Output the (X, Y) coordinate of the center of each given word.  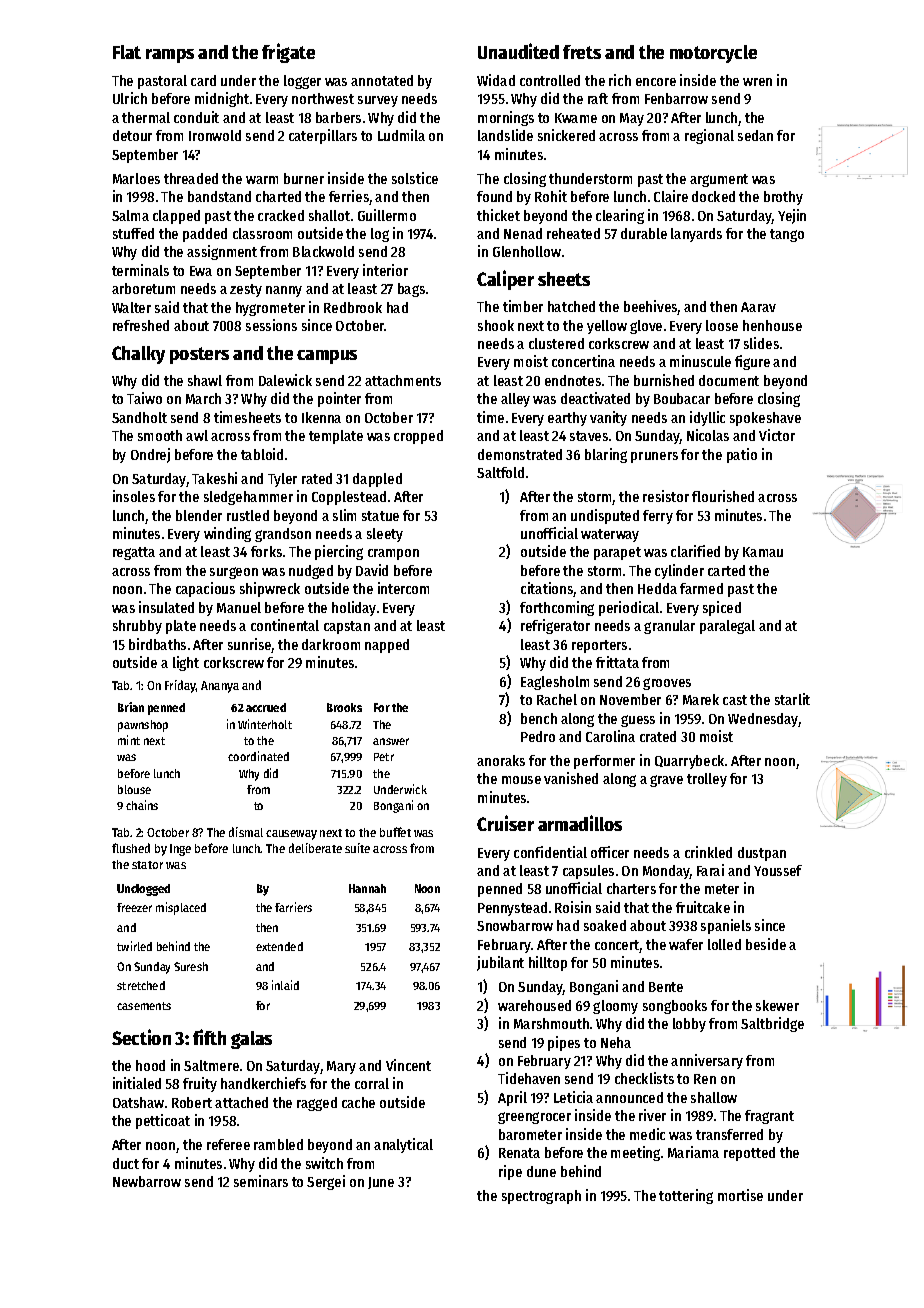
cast (735, 700)
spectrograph (541, 1197)
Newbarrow (147, 1181)
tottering (686, 1196)
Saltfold (500, 472)
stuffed (133, 233)
